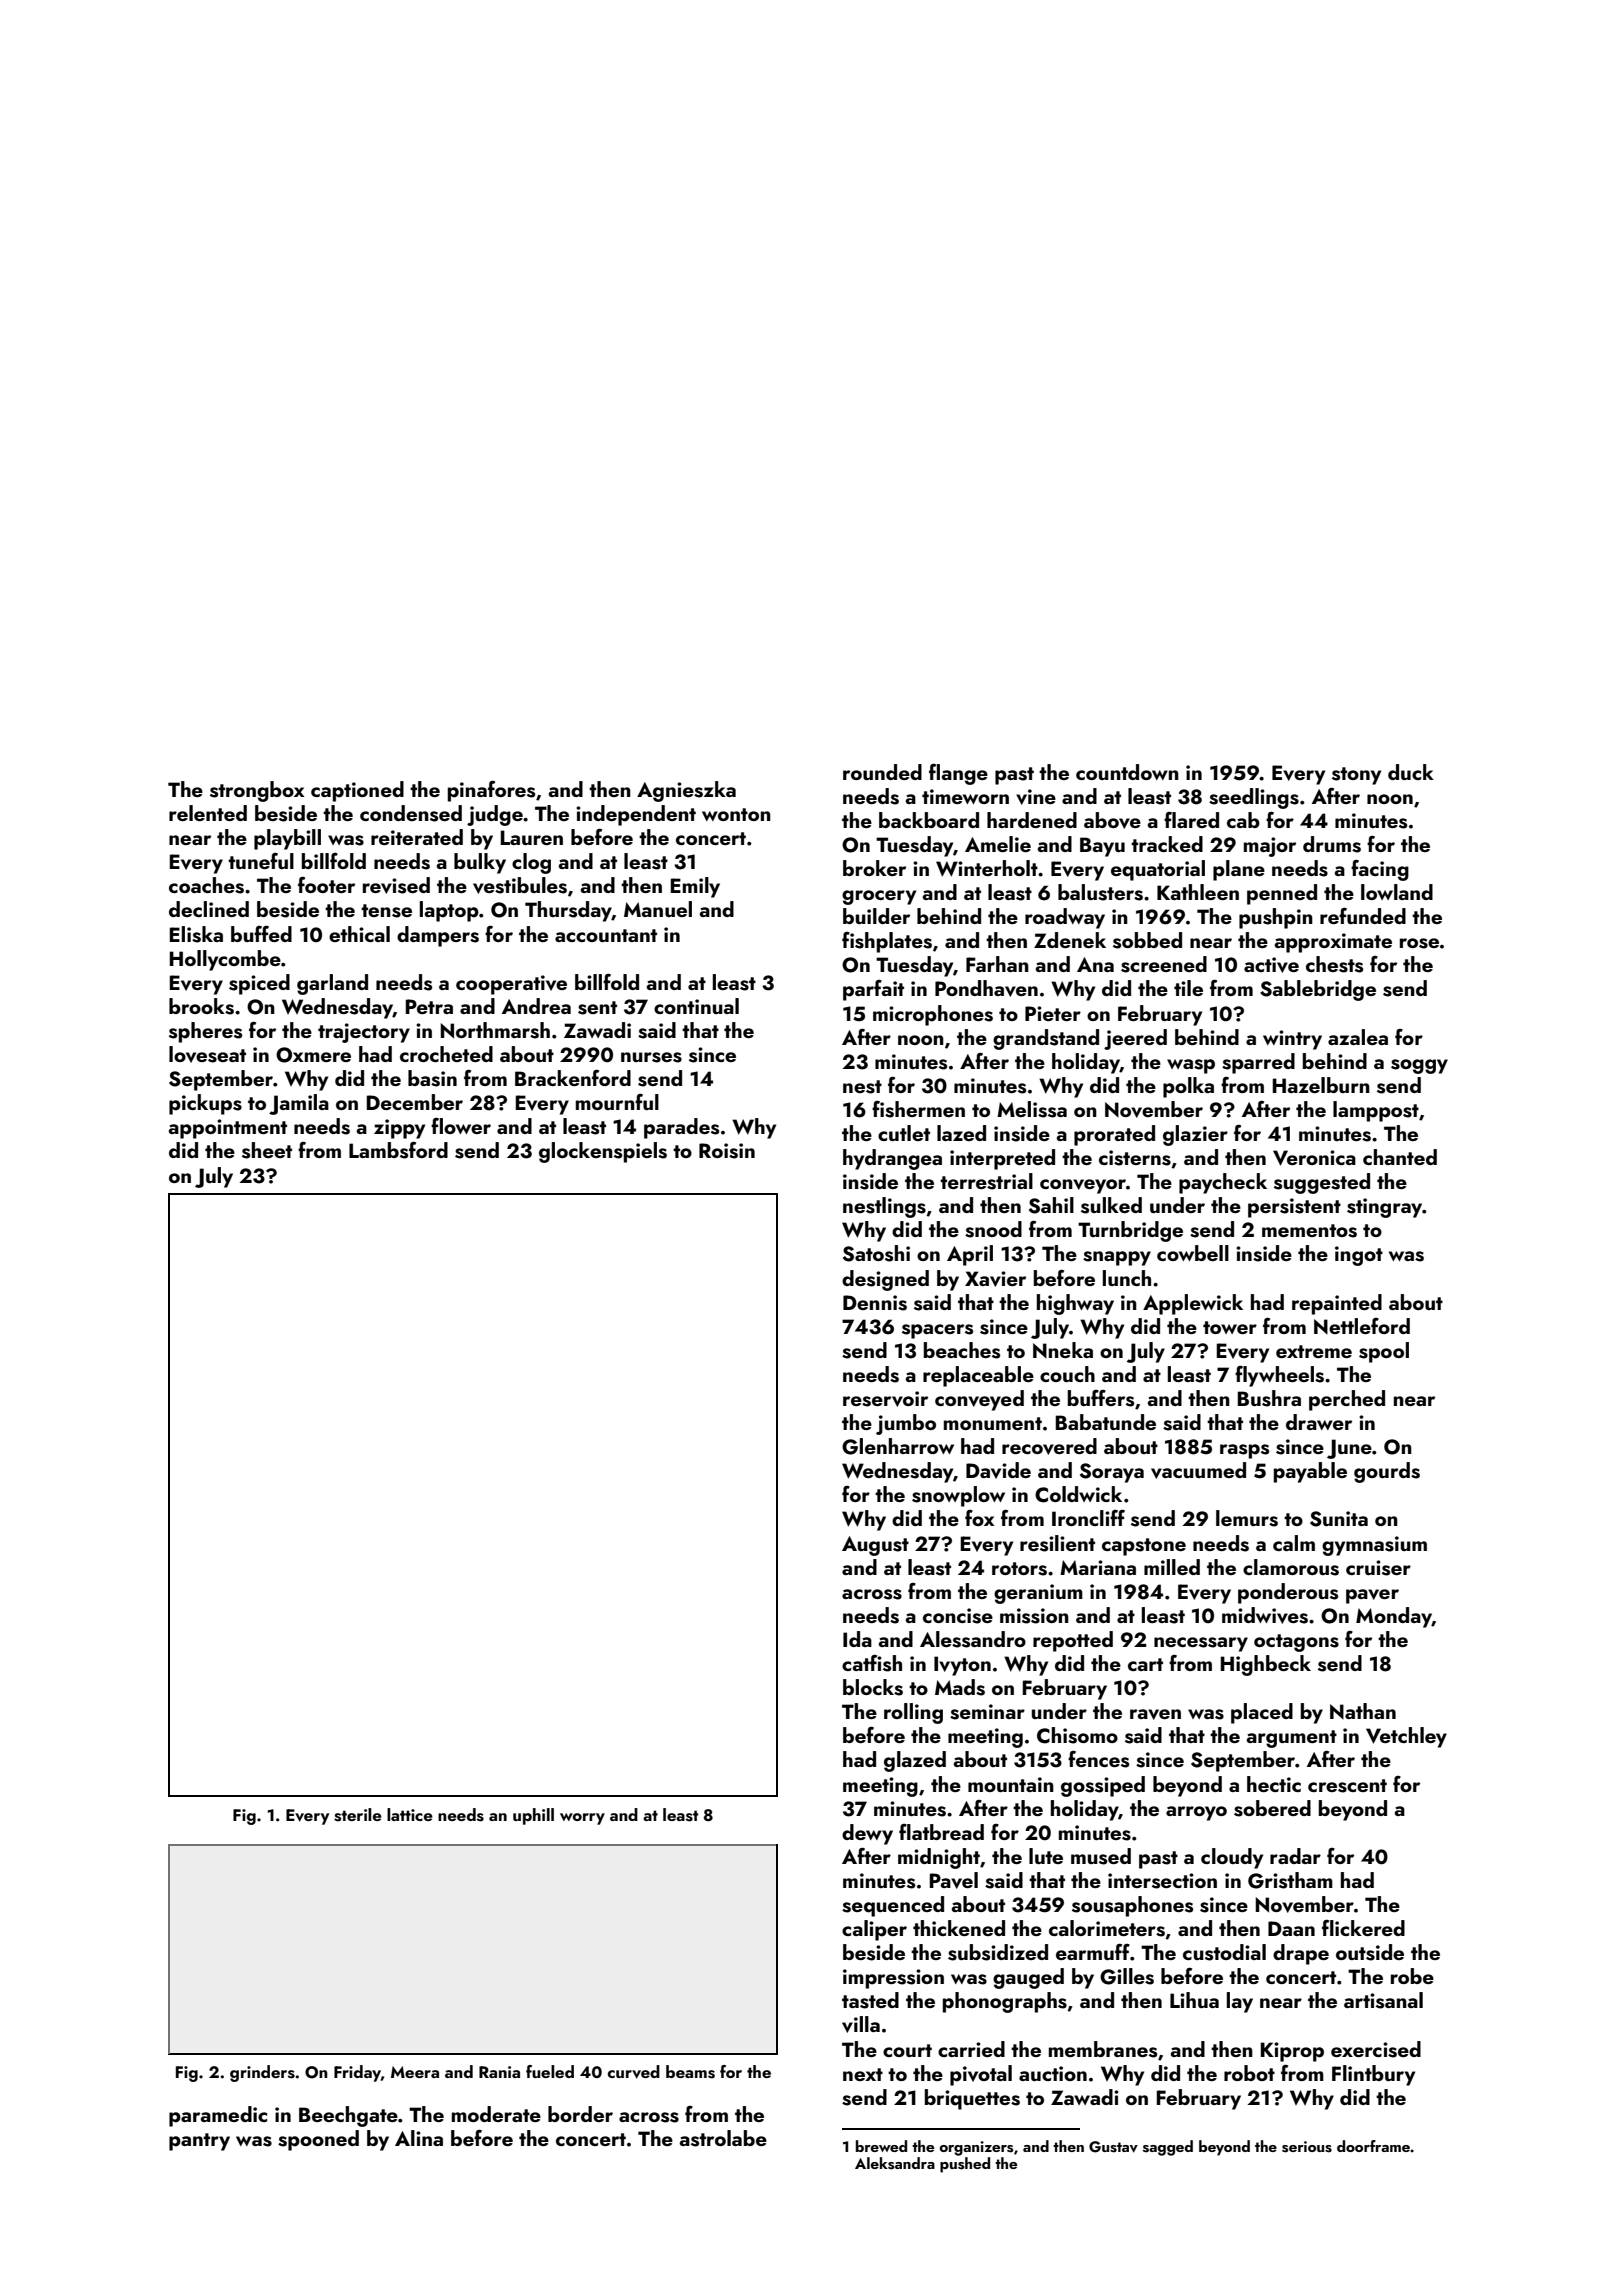 Image resolution: width=1620 pixels, height=2292 pixels. Describe the element at coordinates (1230, 1327) in the screenshot. I see `tower` at that location.
